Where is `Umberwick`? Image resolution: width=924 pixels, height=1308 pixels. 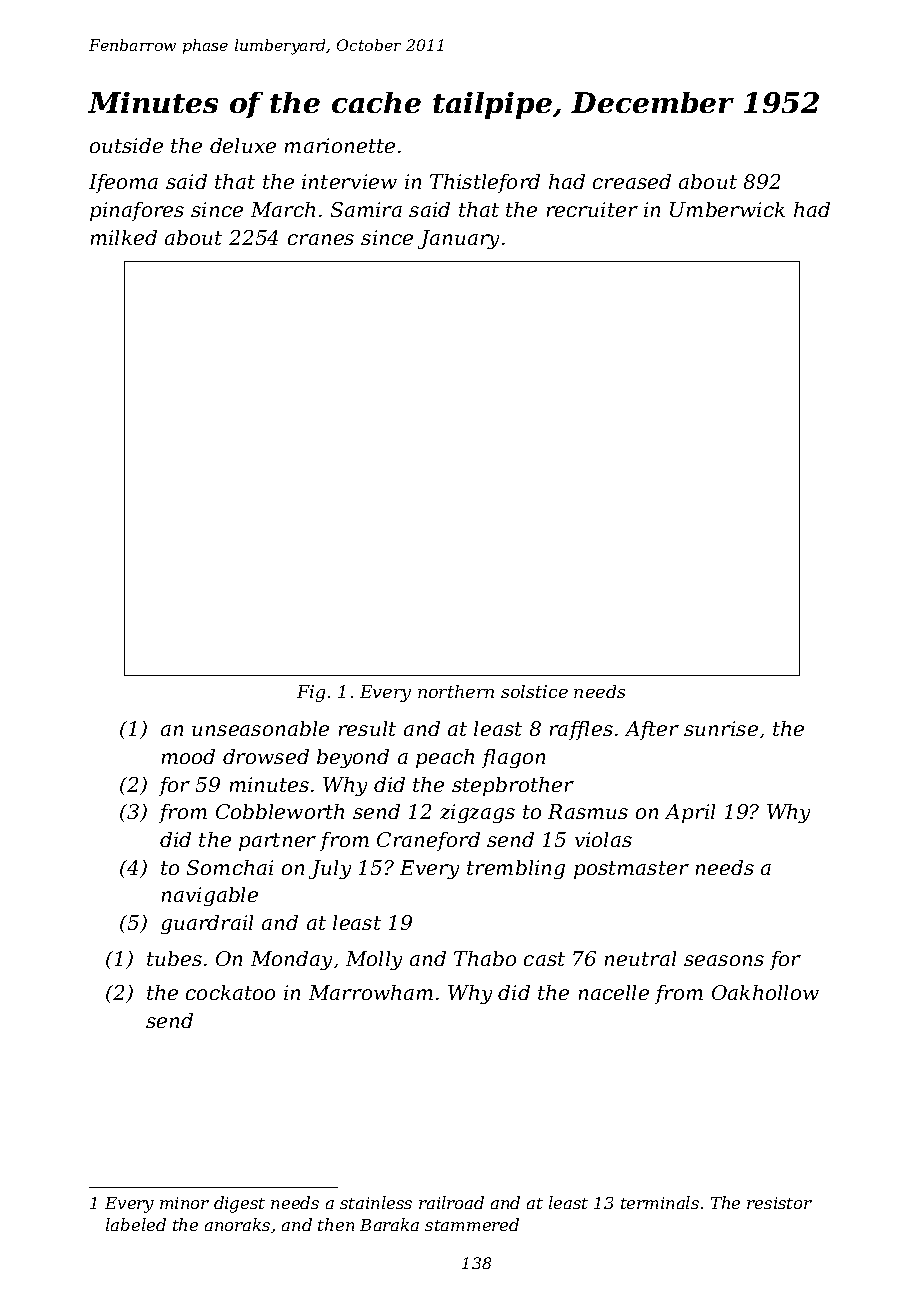 Umberwick is located at coordinates (727, 209).
